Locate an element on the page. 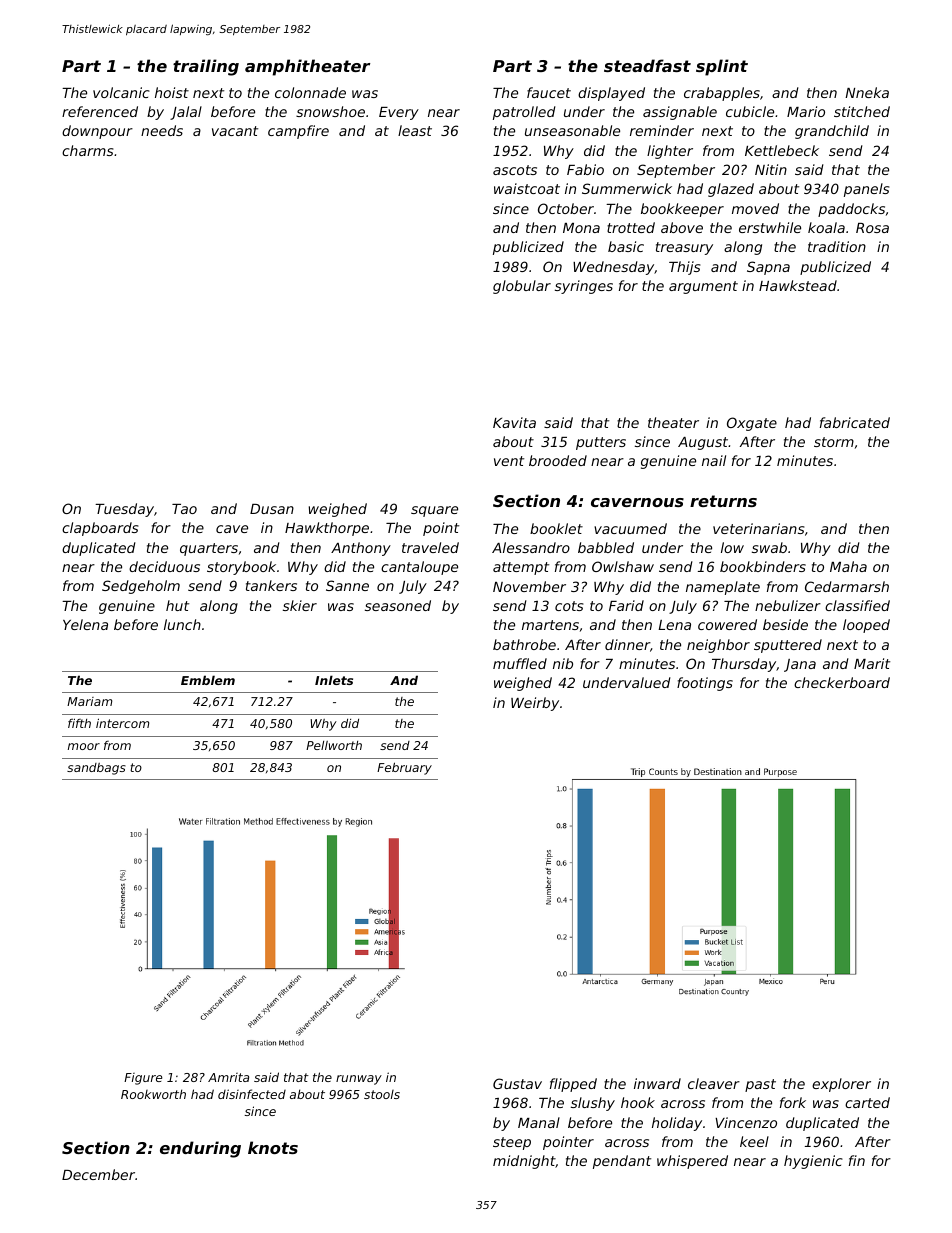 The height and width of the image is (1233, 952). splint is located at coordinates (722, 67).
